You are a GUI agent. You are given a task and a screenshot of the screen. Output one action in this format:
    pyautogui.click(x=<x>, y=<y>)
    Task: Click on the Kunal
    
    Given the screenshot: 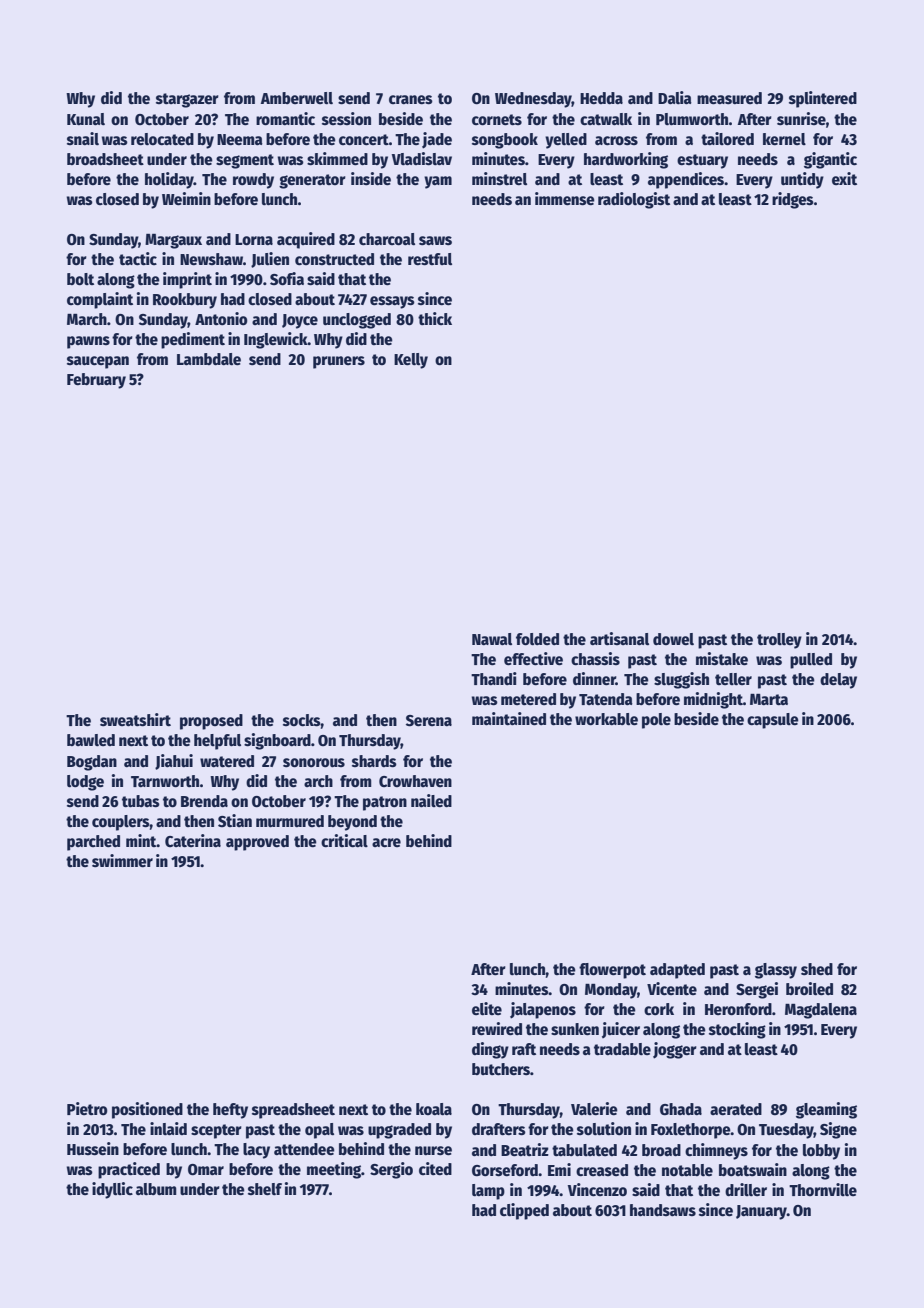 What is the action you would take?
    pyautogui.click(x=86, y=119)
